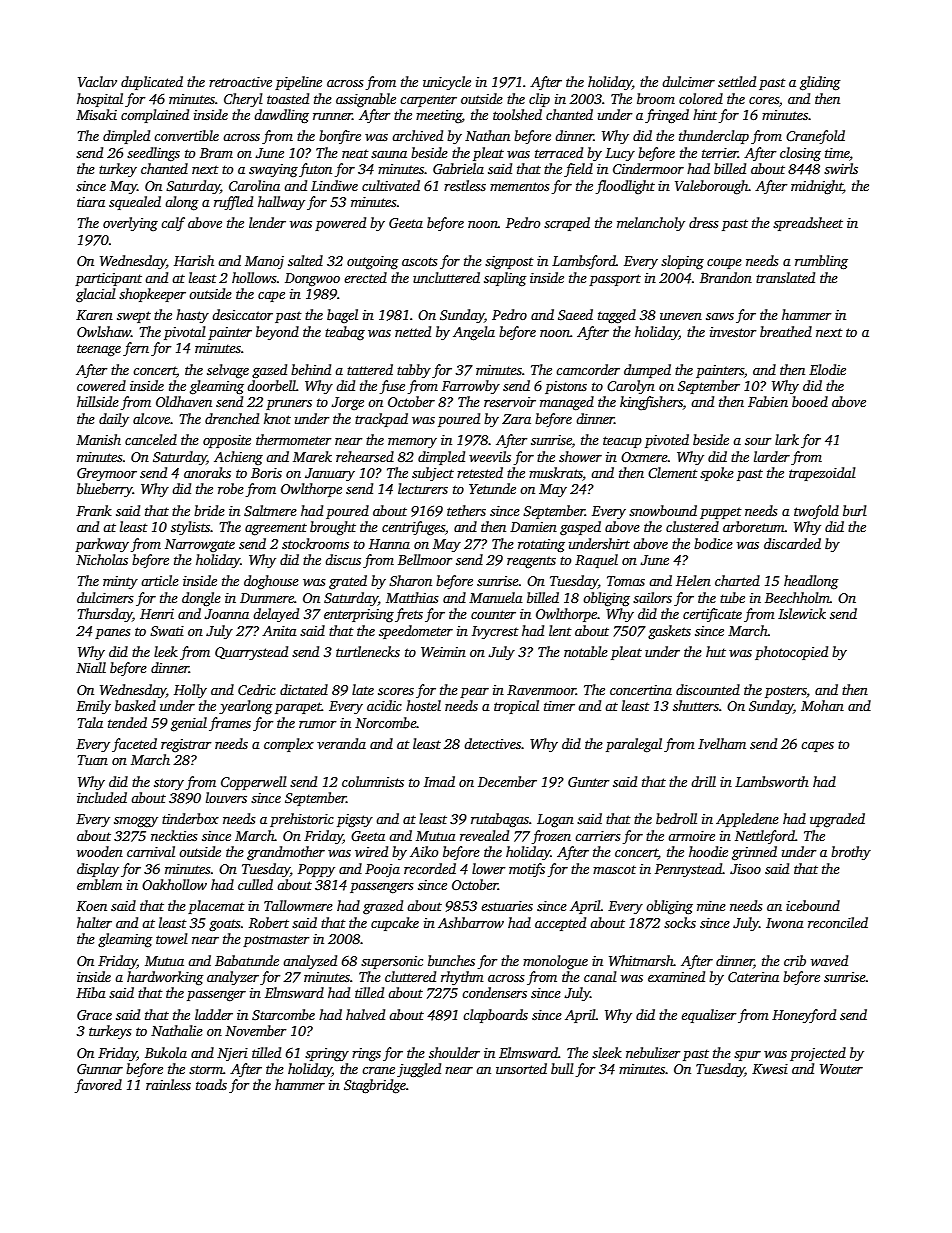  What do you see at coordinates (97, 81) in the image?
I see `Vaclav` at bounding box center [97, 81].
